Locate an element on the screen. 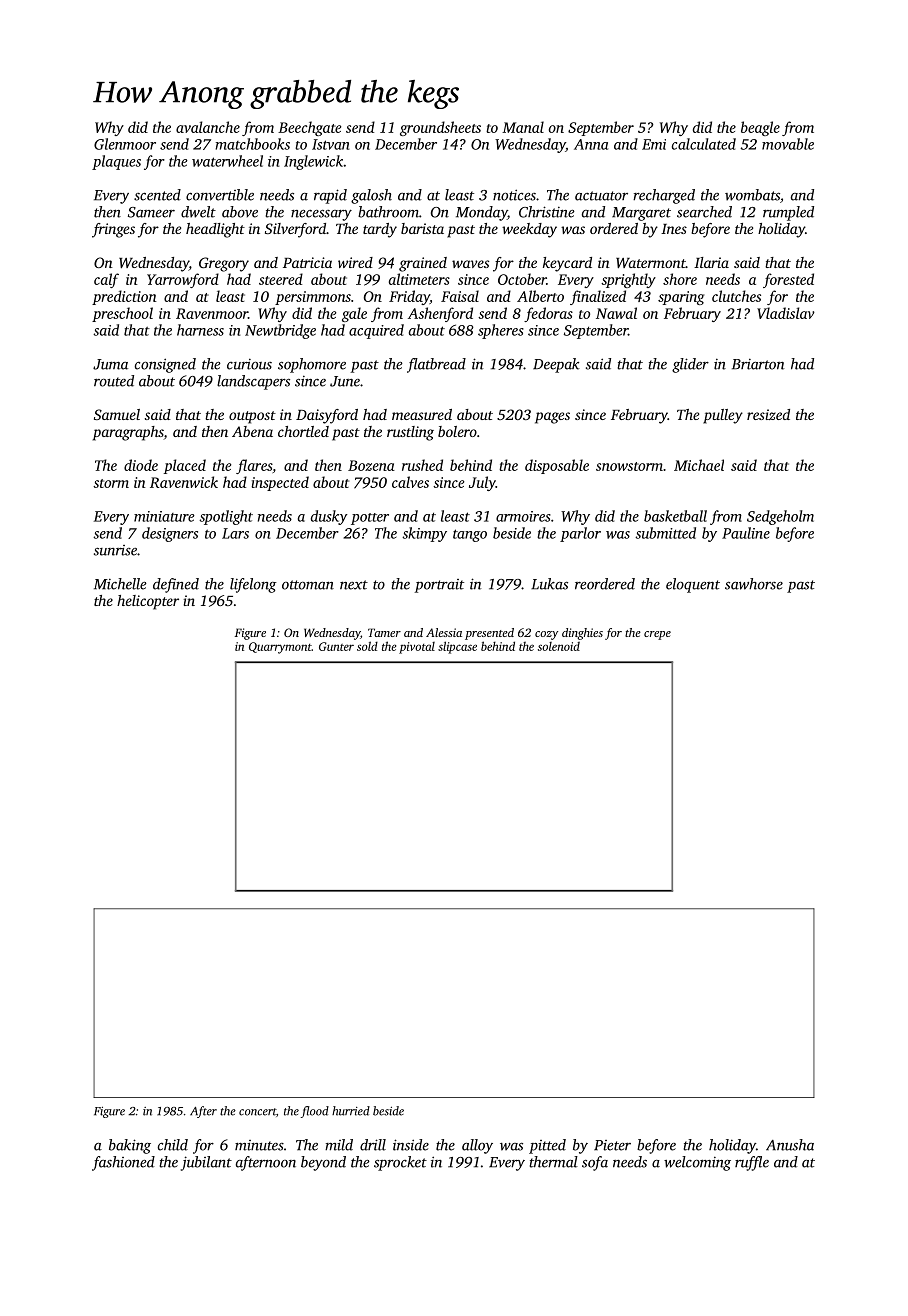  Vladislav is located at coordinates (786, 313).
